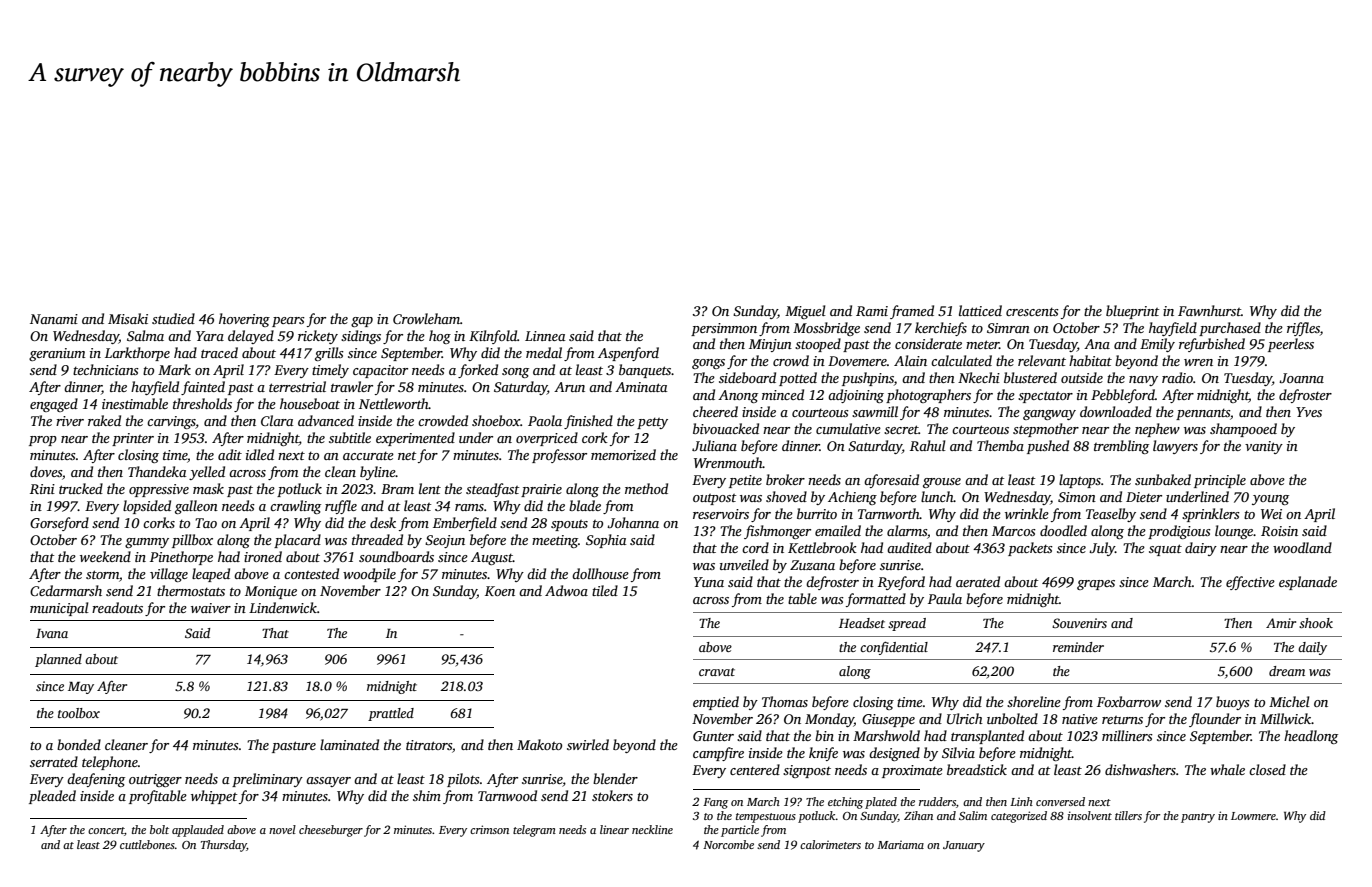  What do you see at coordinates (224, 846) in the document?
I see `Thursday` at bounding box center [224, 846].
